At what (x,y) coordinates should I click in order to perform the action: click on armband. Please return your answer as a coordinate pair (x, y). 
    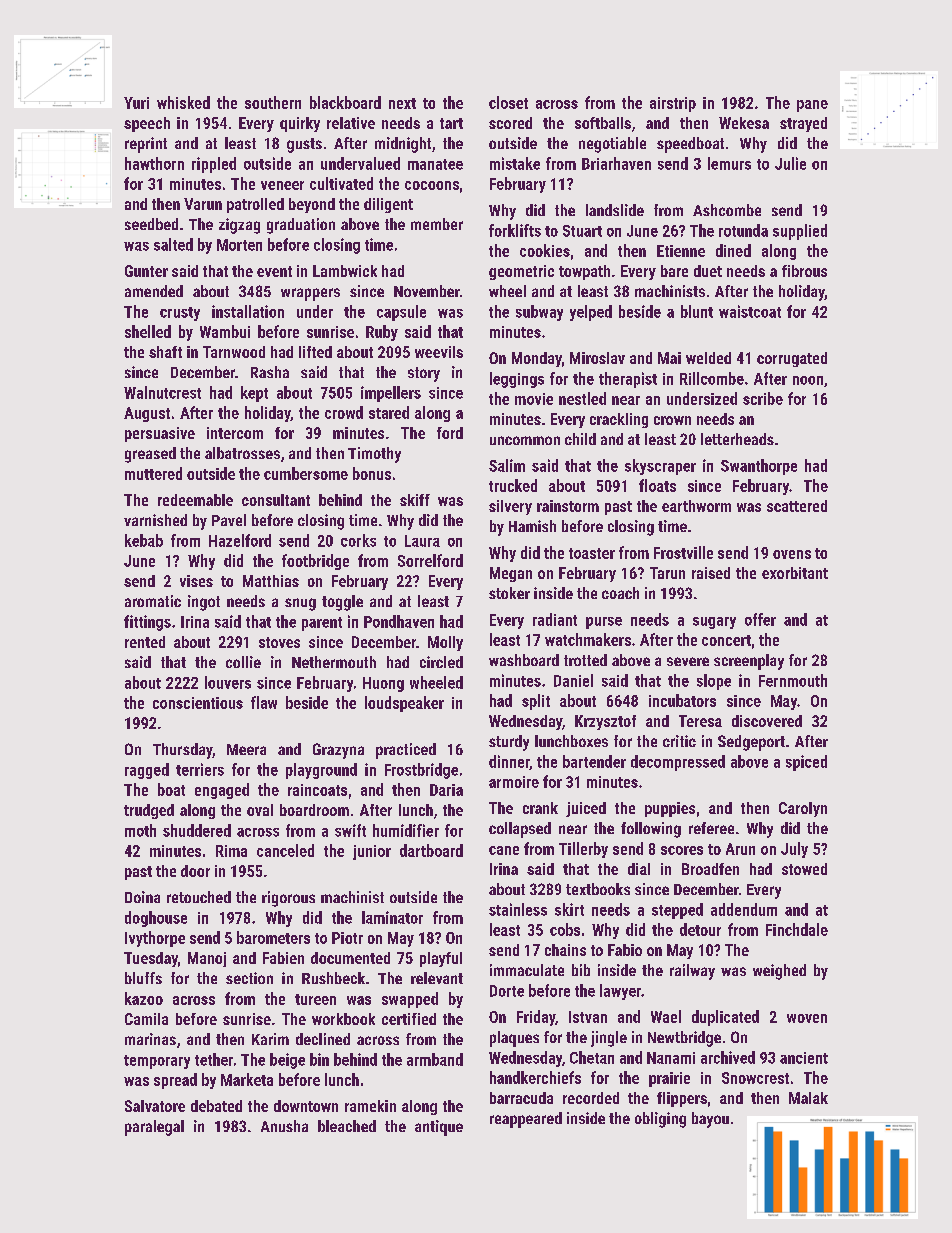
    Looking at the image, I should click on (435, 1059).
